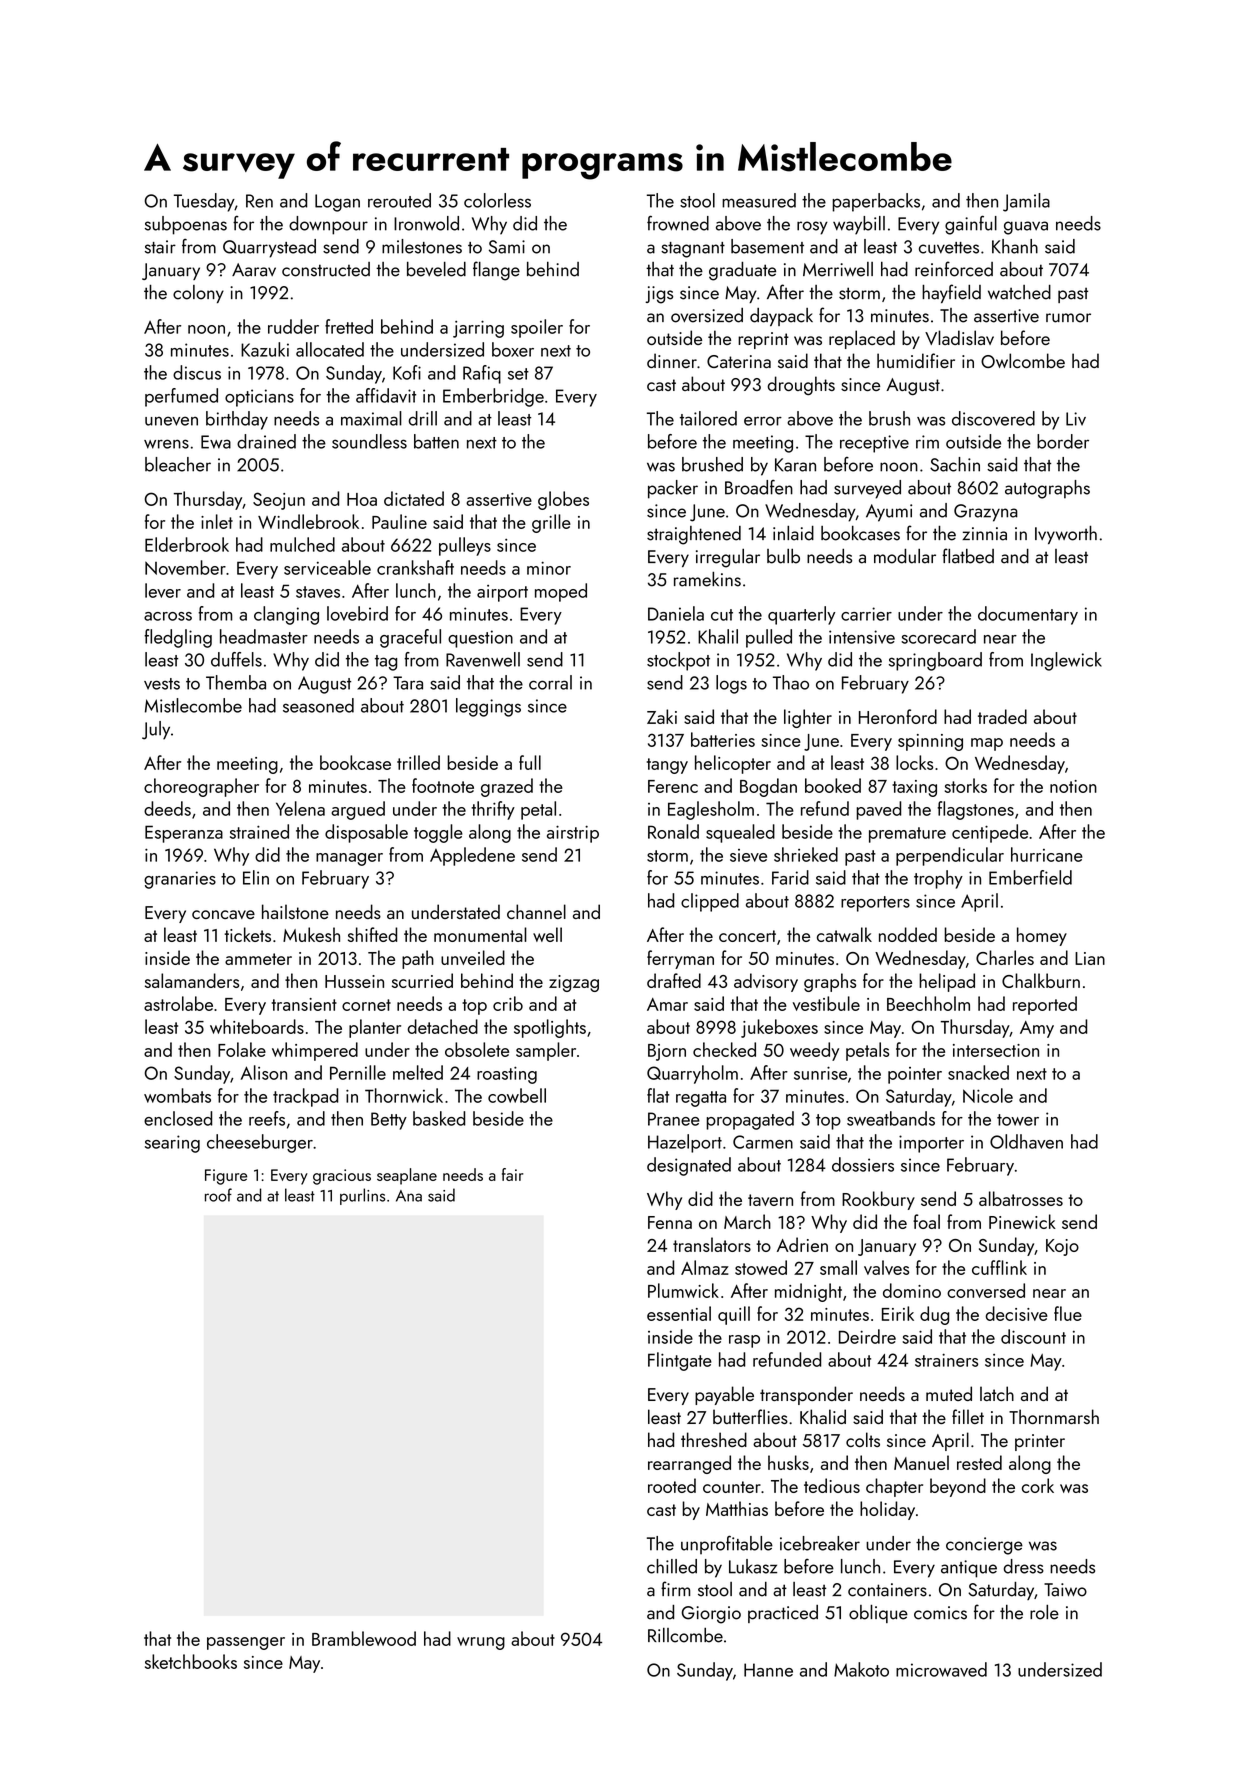  Describe the element at coordinates (711, 1615) in the page. I see `Giorgio` at that location.
